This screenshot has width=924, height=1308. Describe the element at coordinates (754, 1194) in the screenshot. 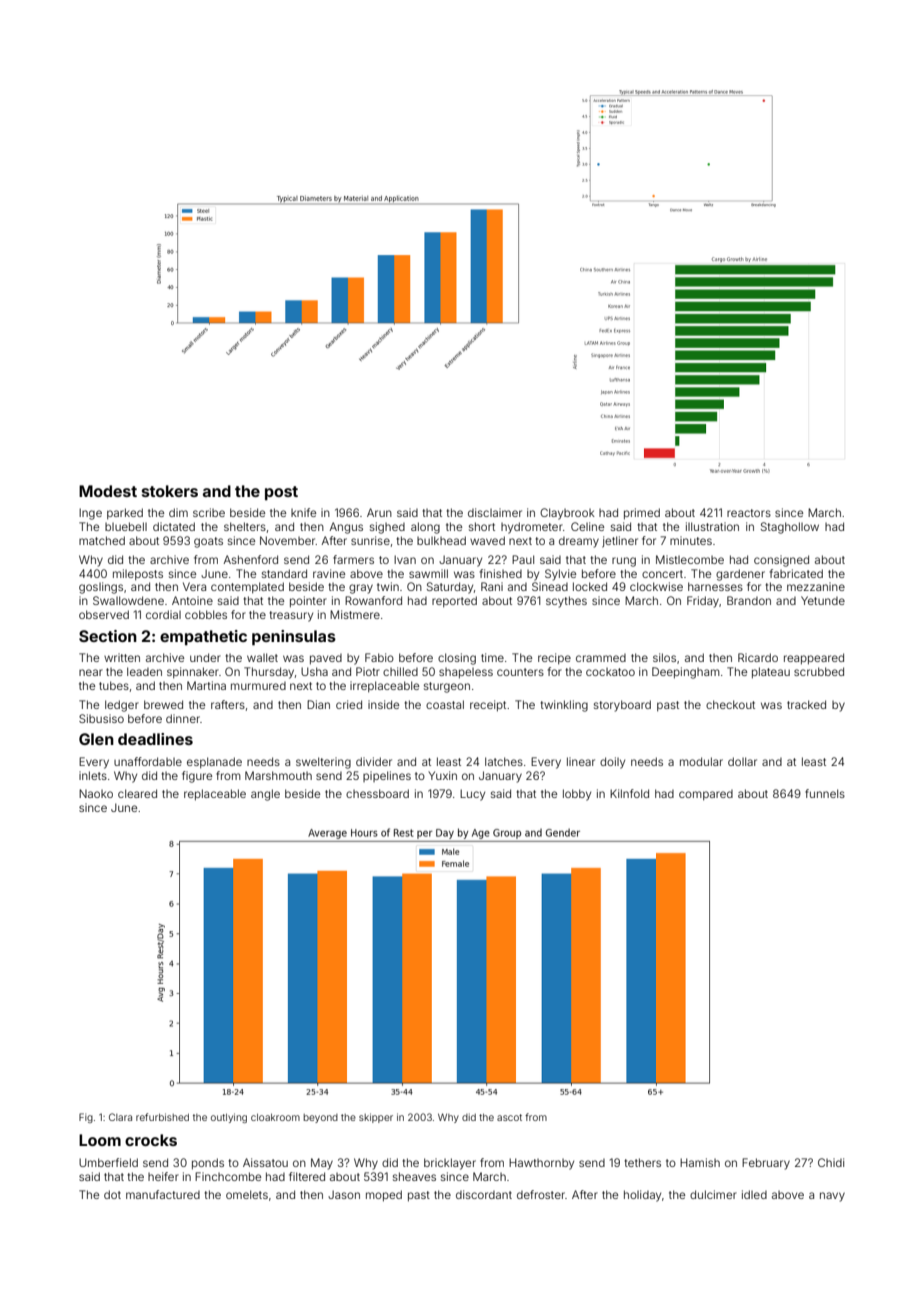

I see `idled` at that location.
